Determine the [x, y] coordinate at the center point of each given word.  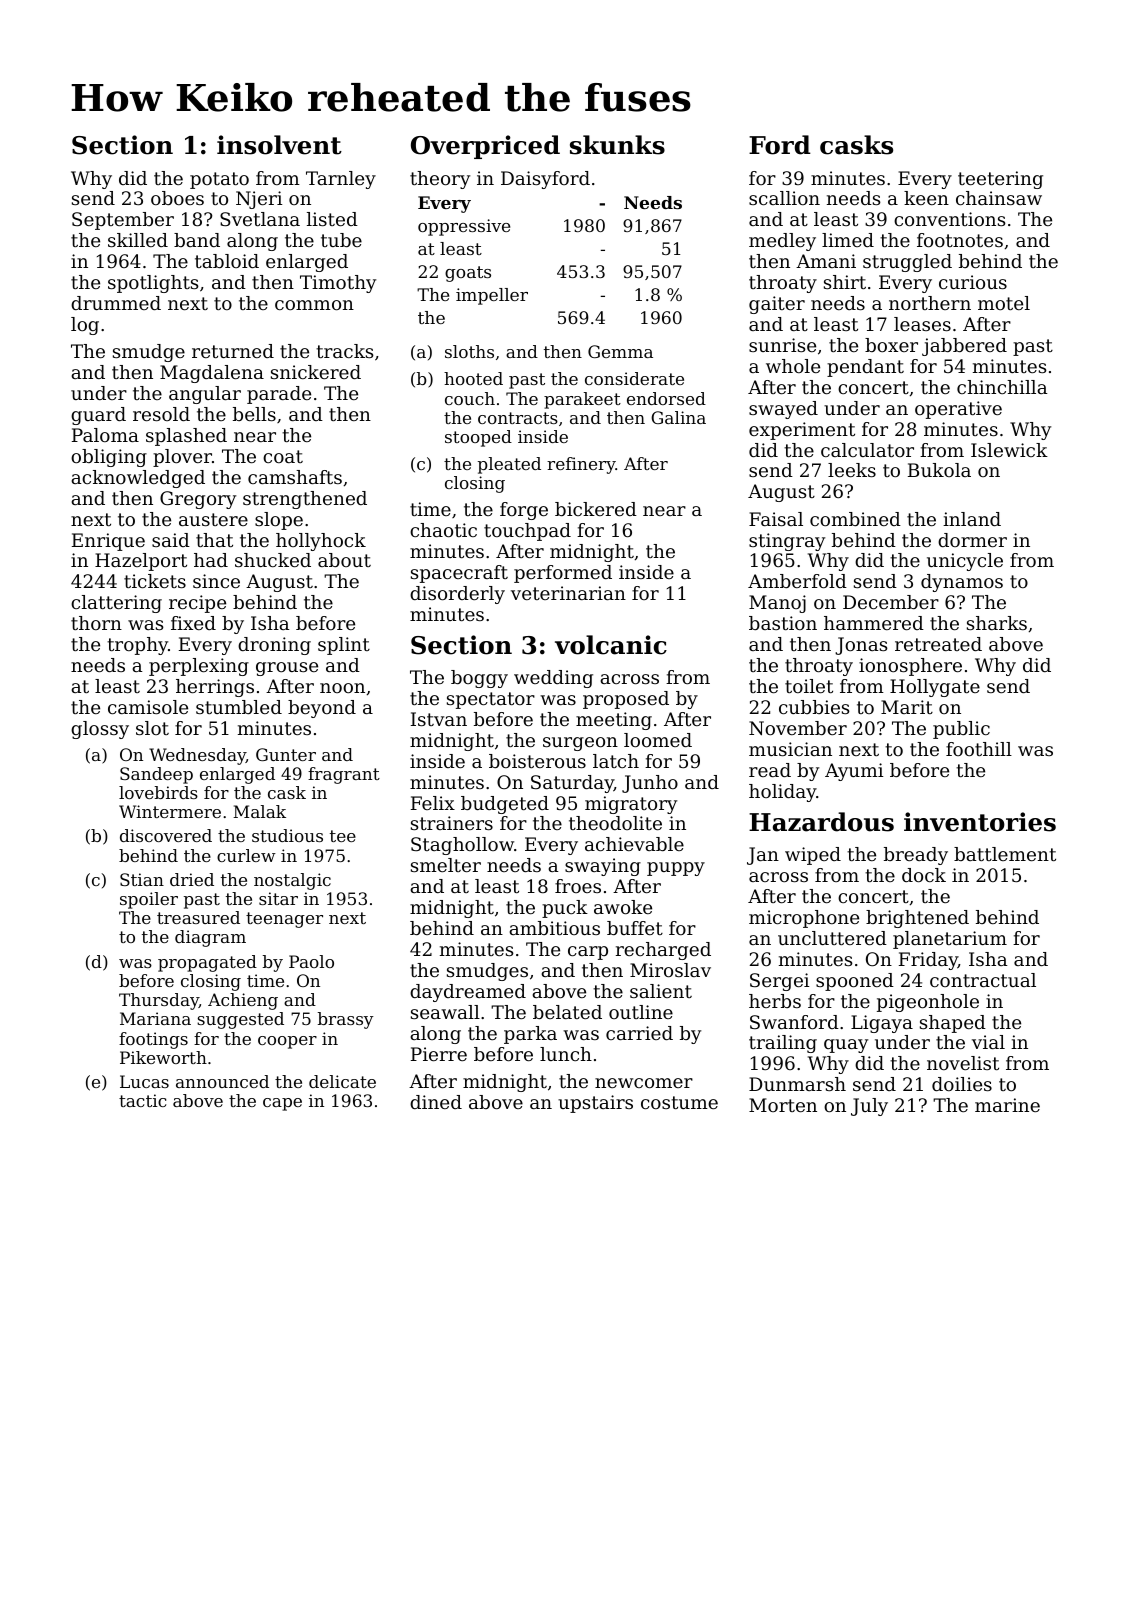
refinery [581, 465]
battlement [1005, 854]
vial [988, 1042]
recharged [663, 951]
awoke [623, 907]
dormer [972, 540]
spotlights [153, 284]
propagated [207, 963]
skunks [617, 145]
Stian [142, 879]
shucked [273, 560]
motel [1004, 303]
